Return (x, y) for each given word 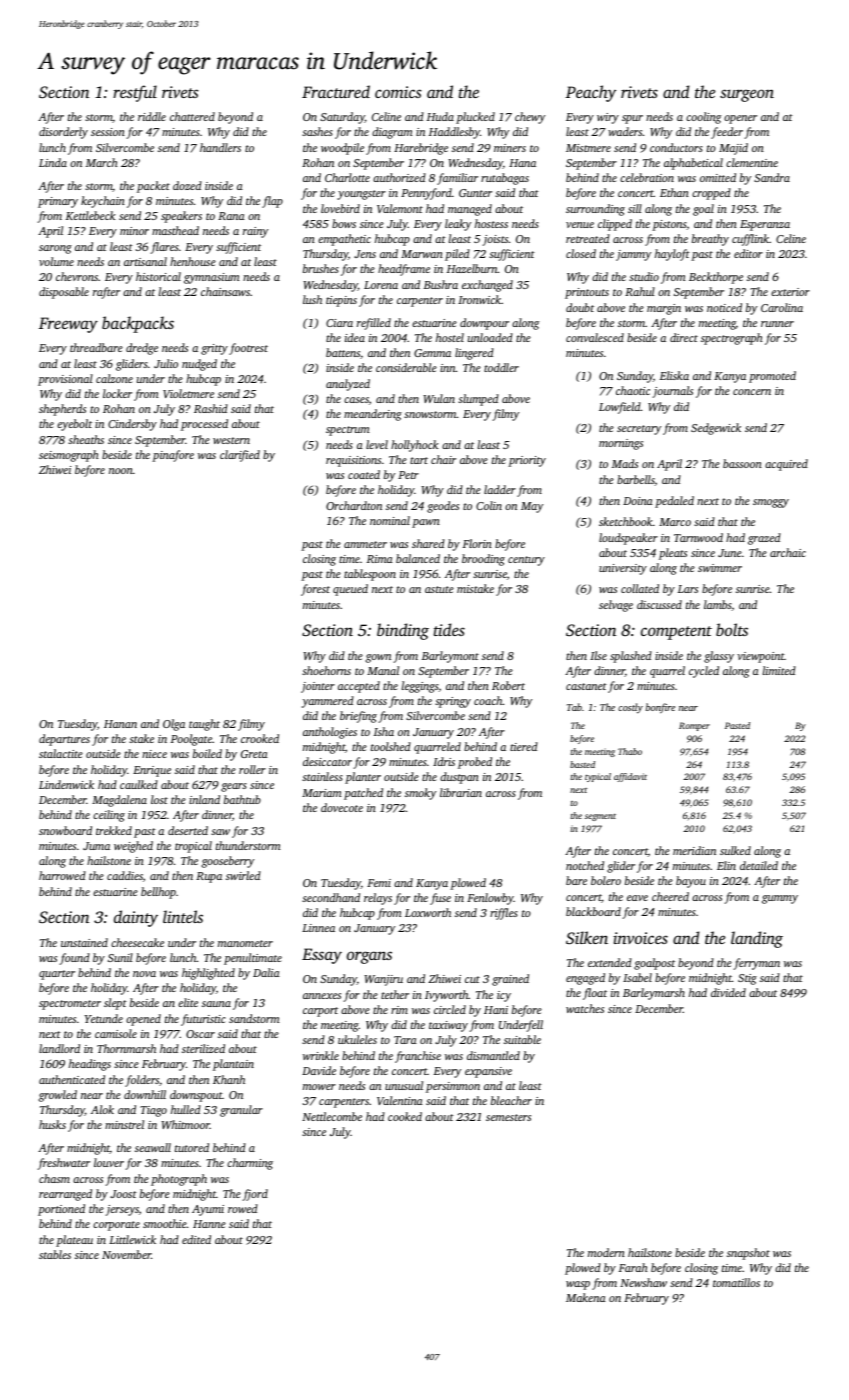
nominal (390, 520)
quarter (57, 975)
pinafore (173, 456)
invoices (640, 938)
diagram (392, 133)
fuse (440, 899)
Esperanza (765, 225)
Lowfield (620, 408)
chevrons (77, 276)
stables (55, 1254)
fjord (255, 1195)
